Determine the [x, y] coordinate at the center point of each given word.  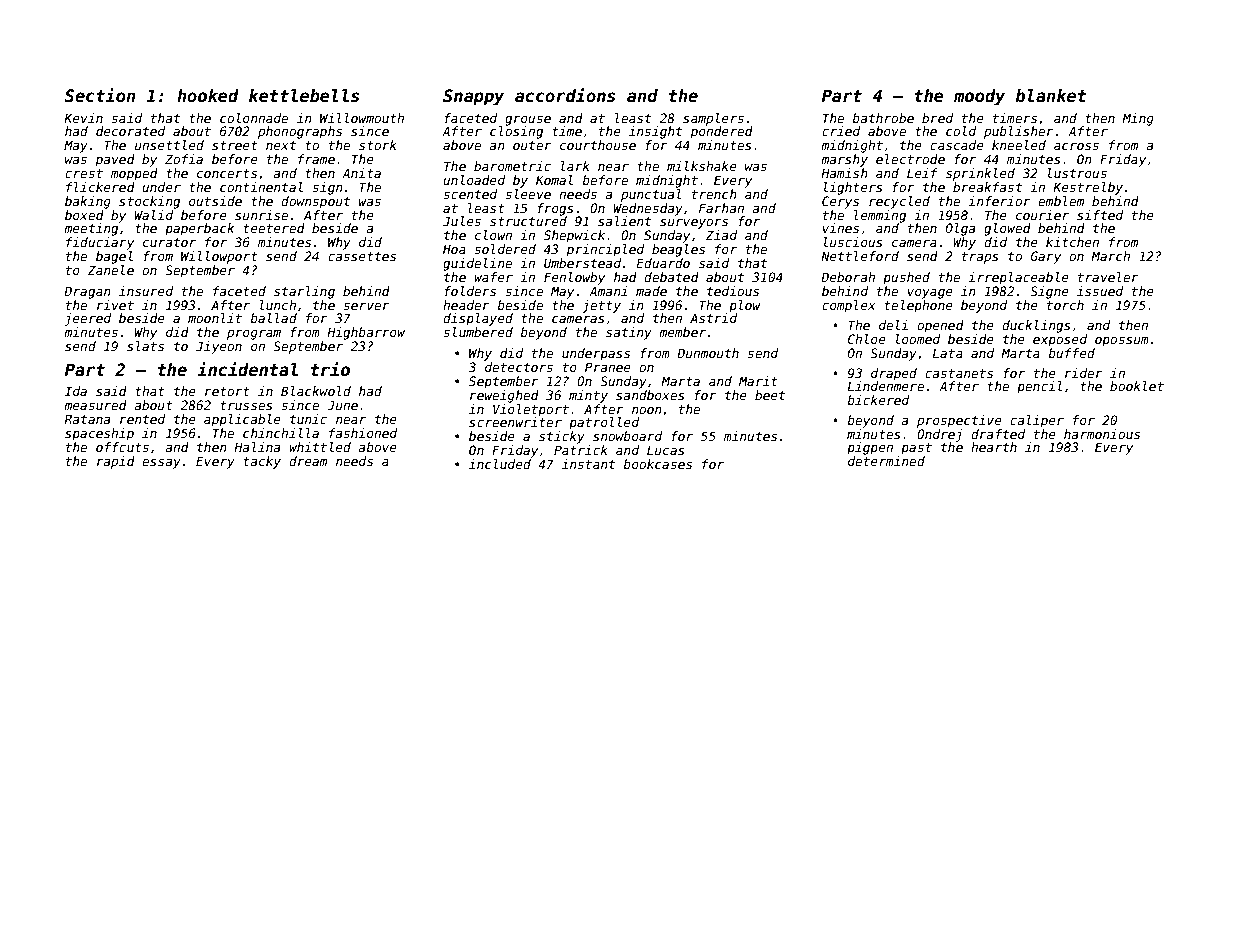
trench [714, 194]
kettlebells [304, 96]
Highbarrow [366, 333]
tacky [262, 462]
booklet [1137, 386]
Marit [758, 381]
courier [1042, 215]
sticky [562, 437]
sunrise [261, 215]
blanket [1051, 95]
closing [516, 132]
